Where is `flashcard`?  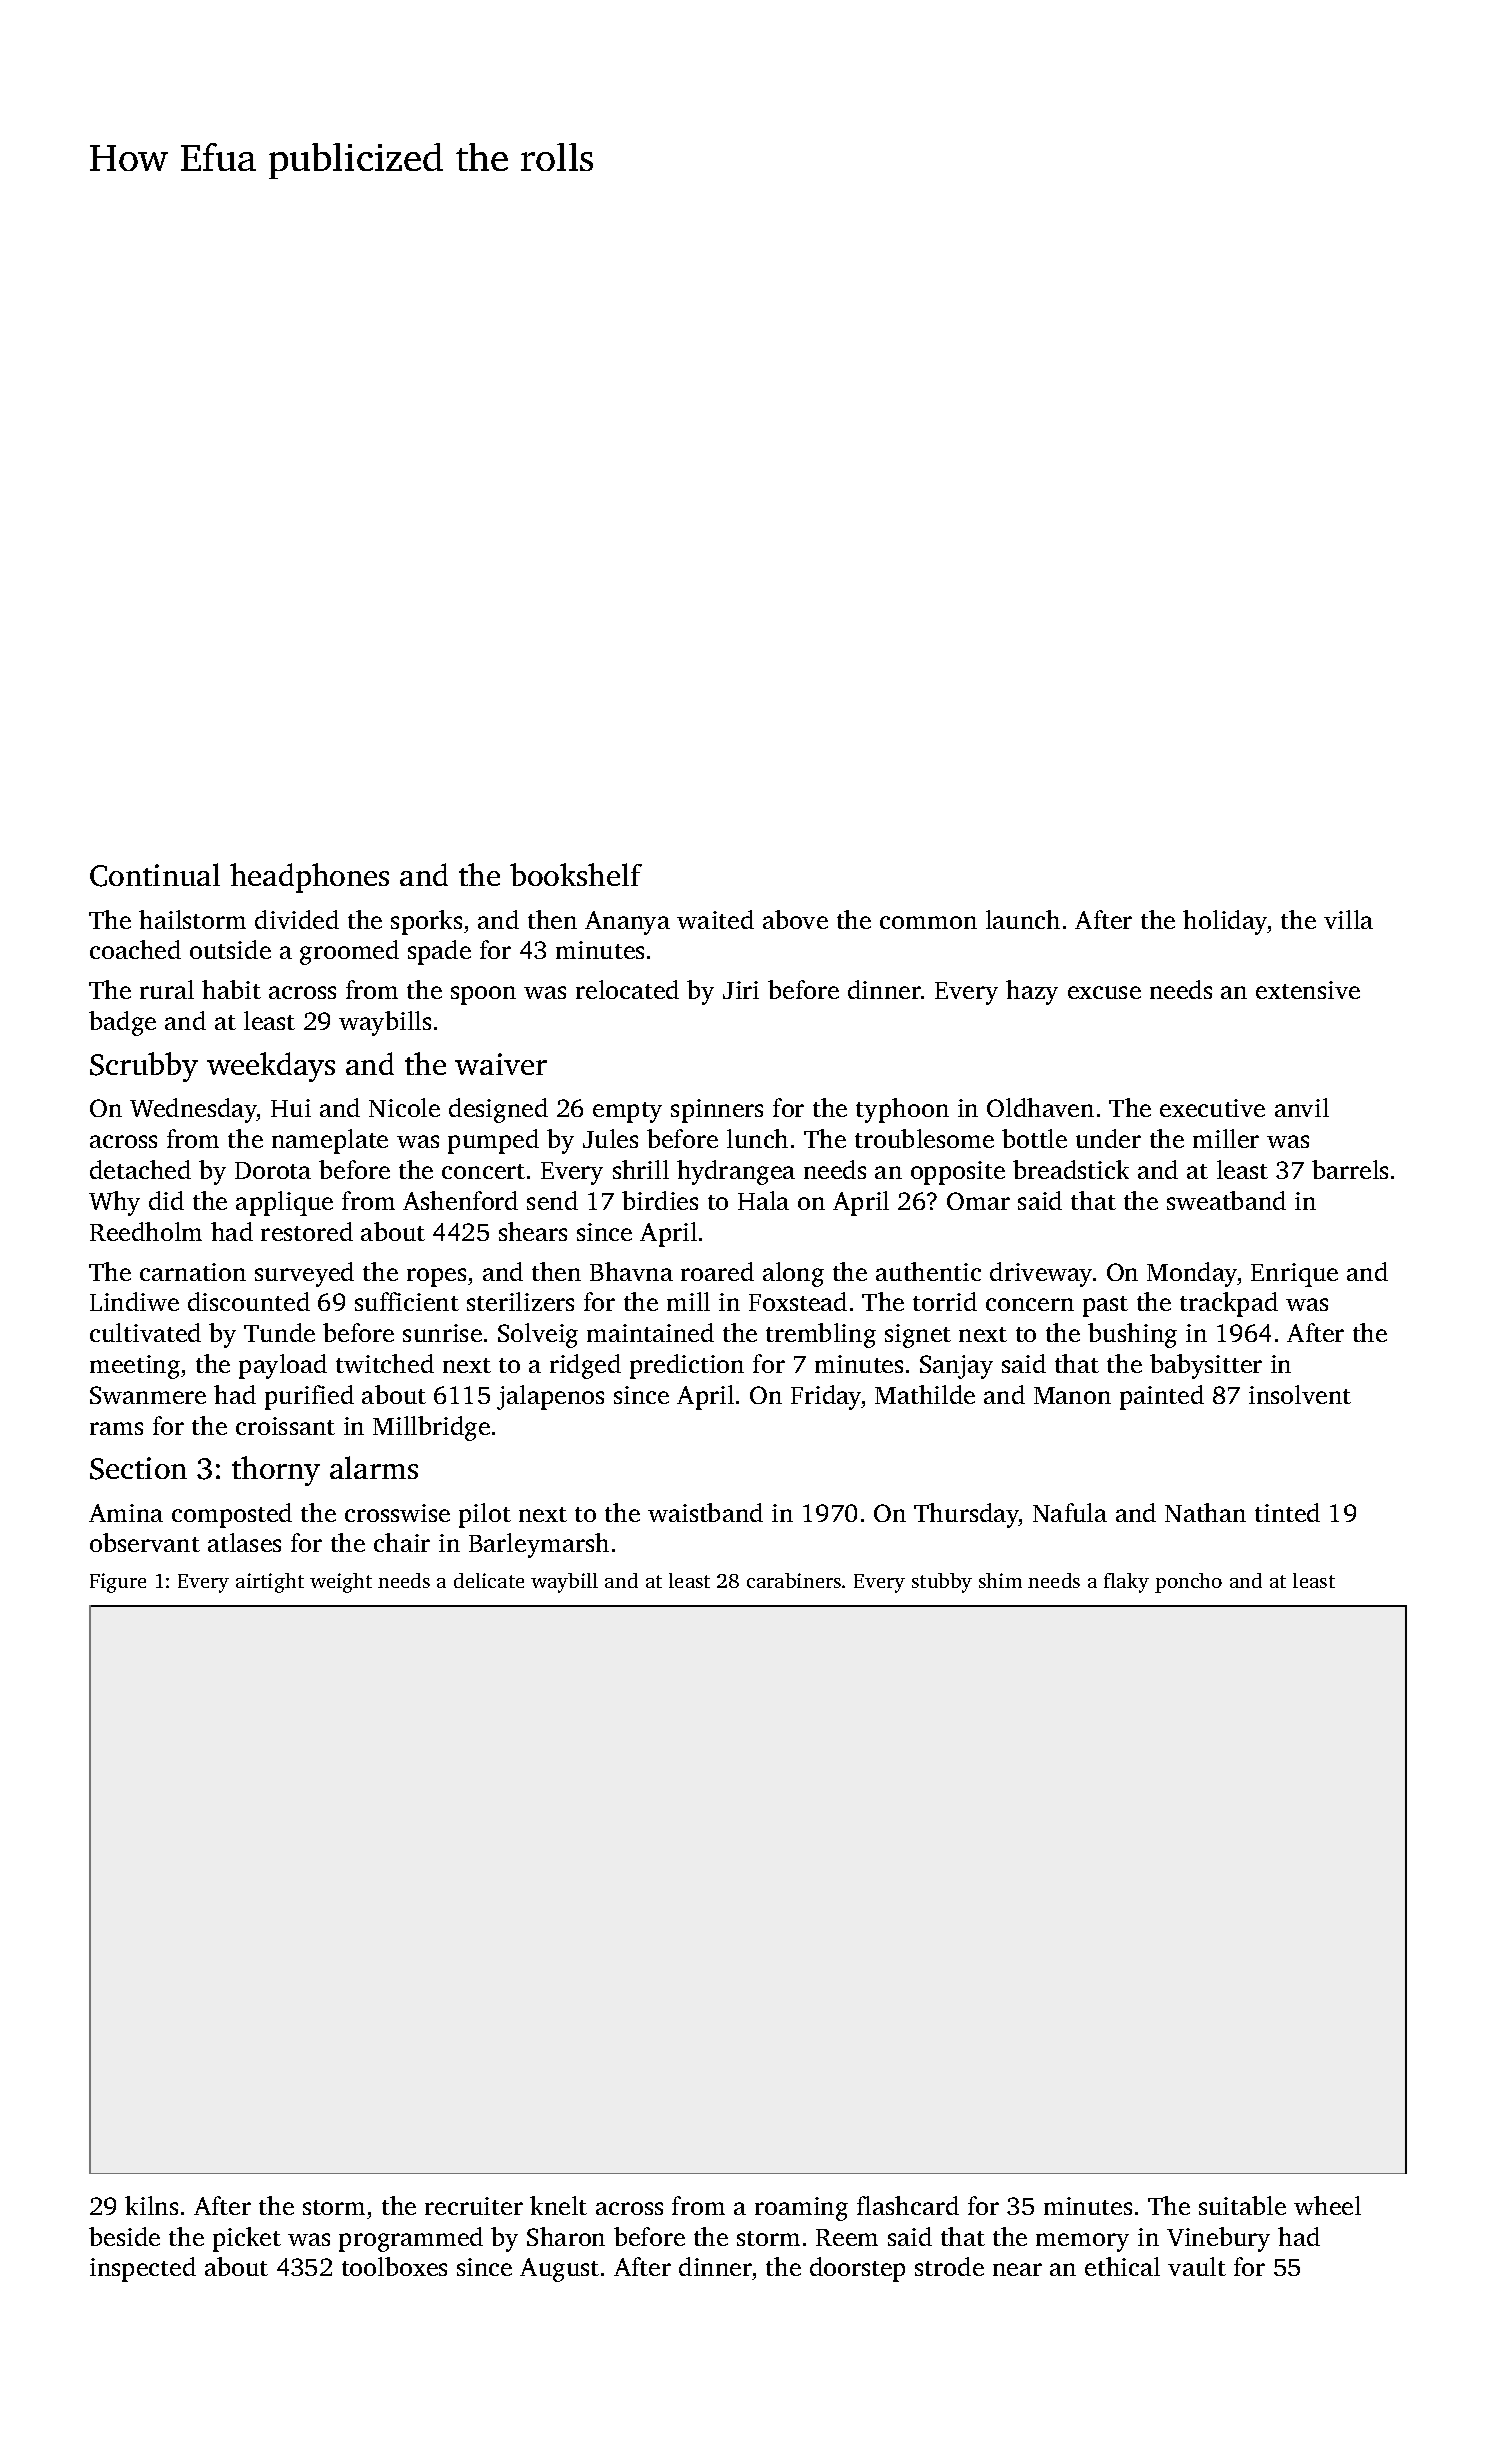
flashcard is located at coordinates (908, 2205).
